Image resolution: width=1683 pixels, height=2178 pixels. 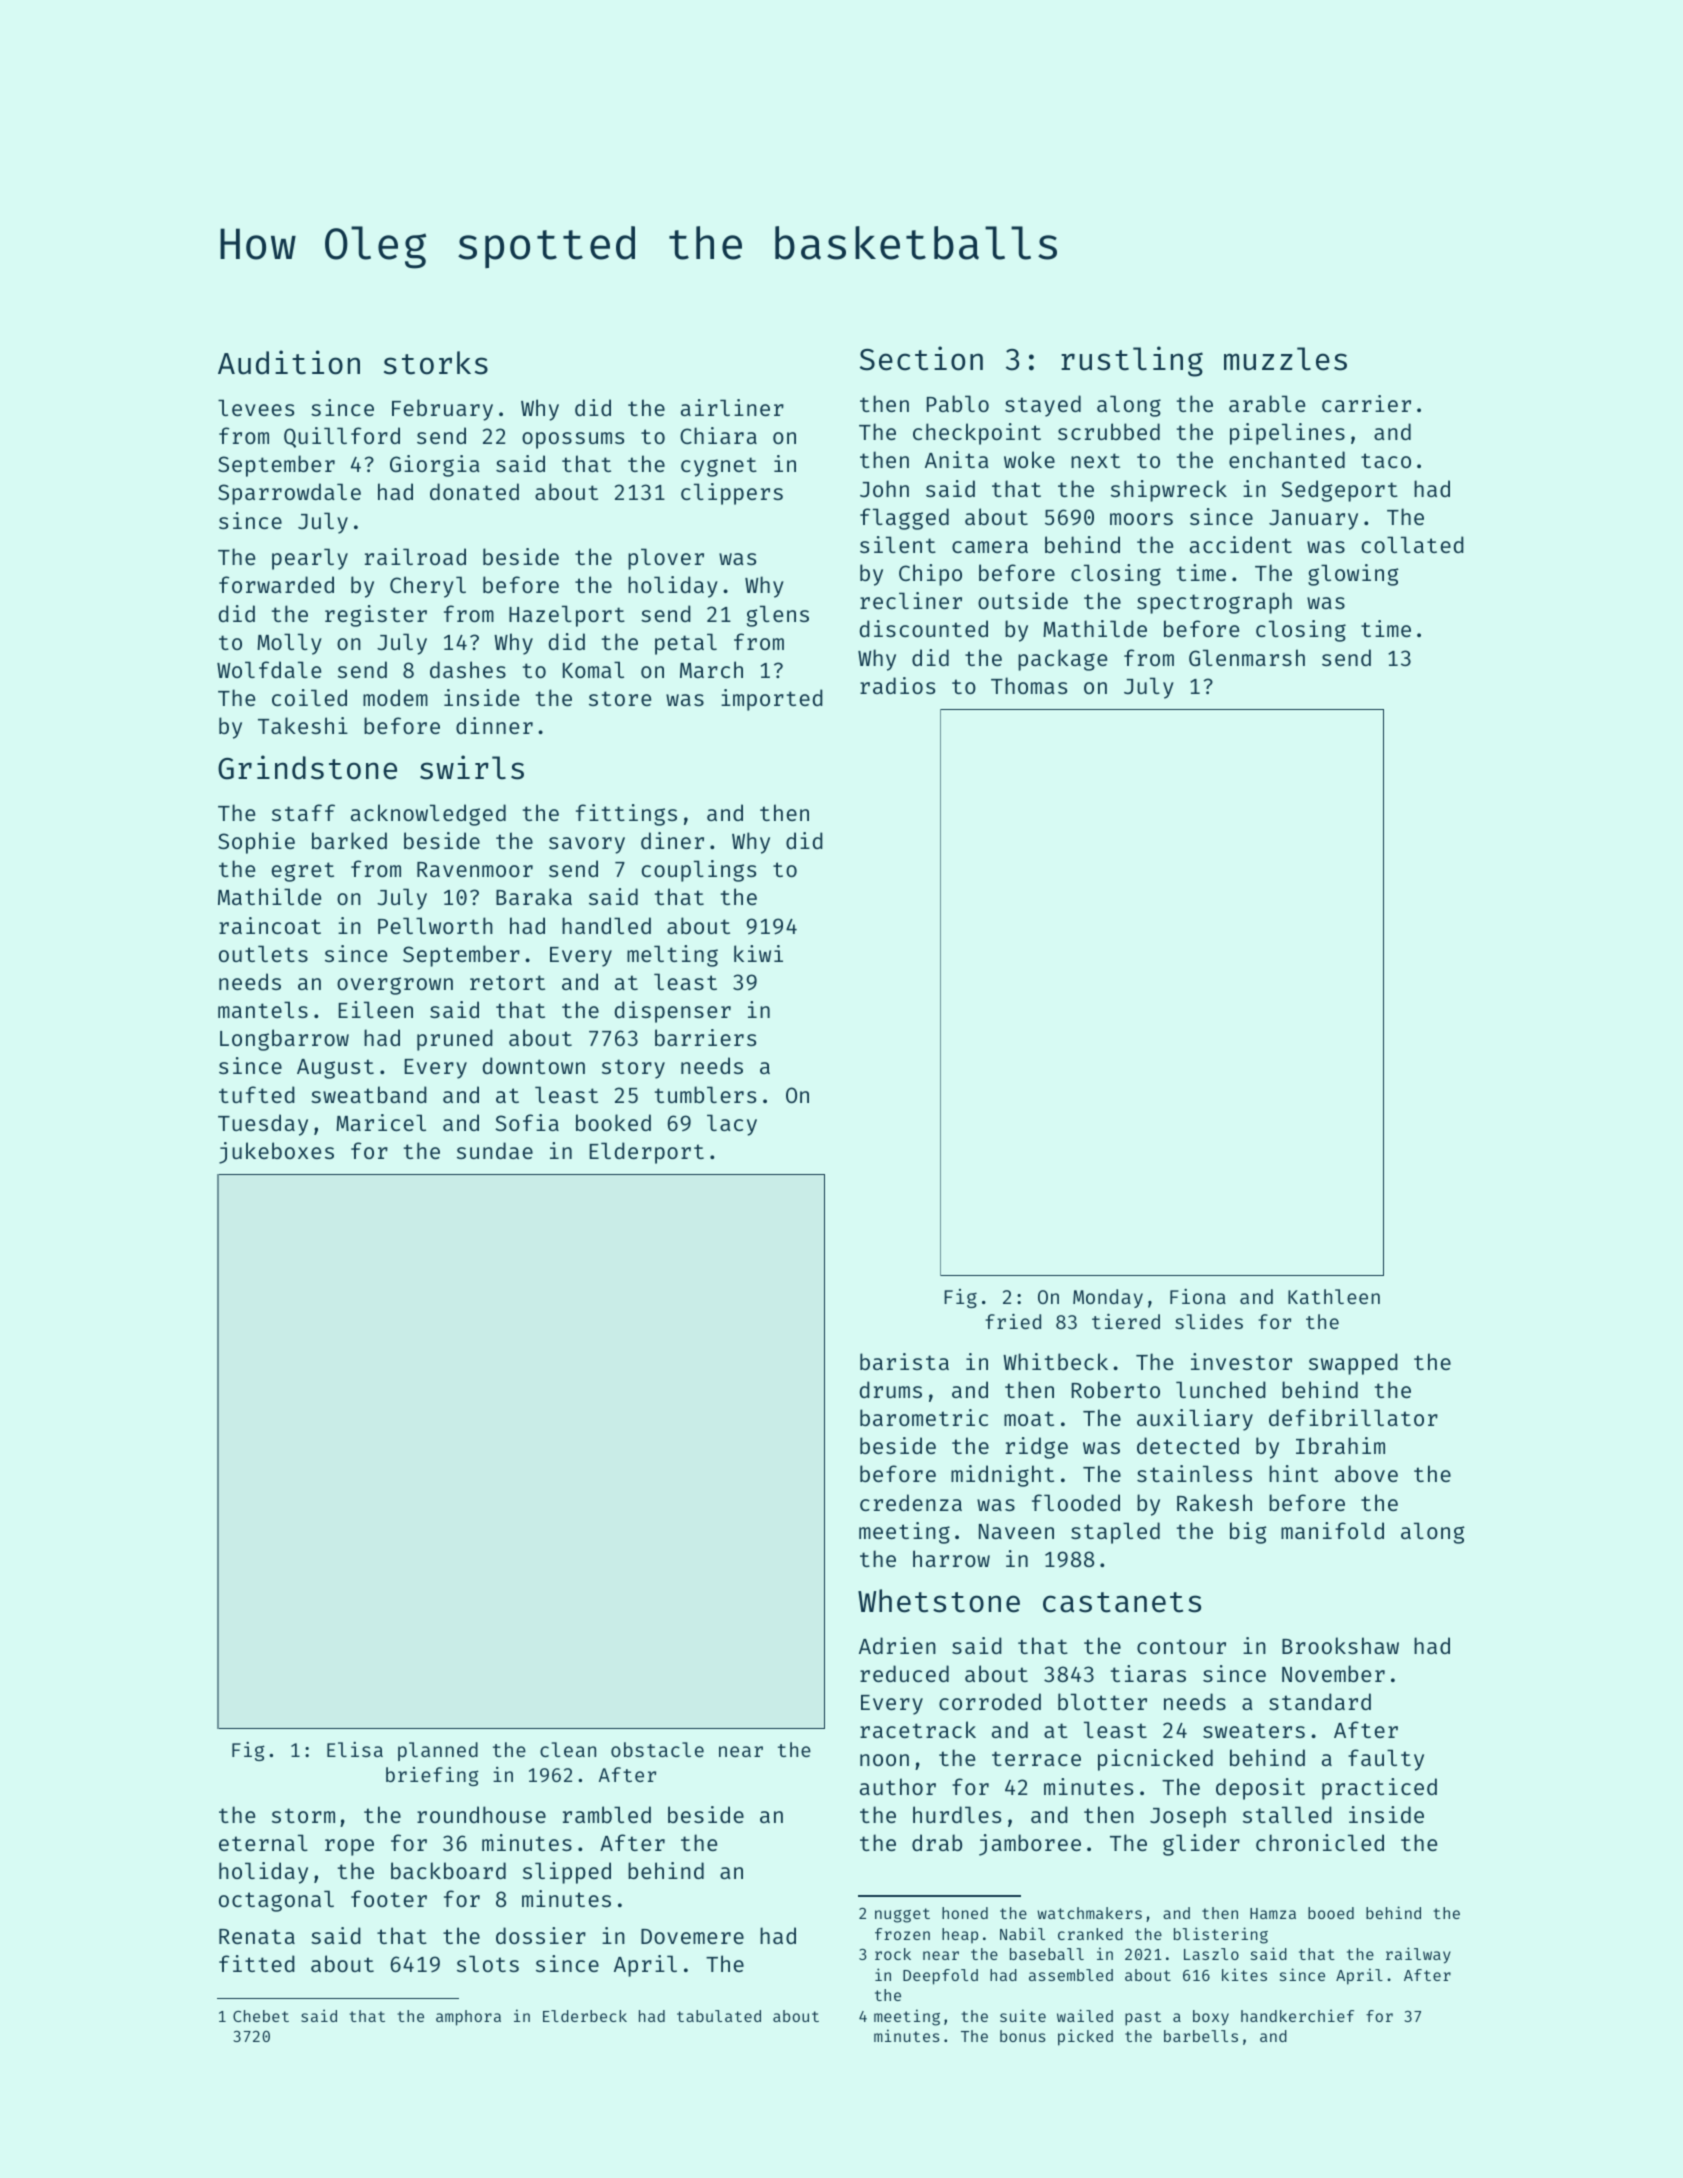 What do you see at coordinates (719, 2016) in the page?
I see `tabulated` at bounding box center [719, 2016].
